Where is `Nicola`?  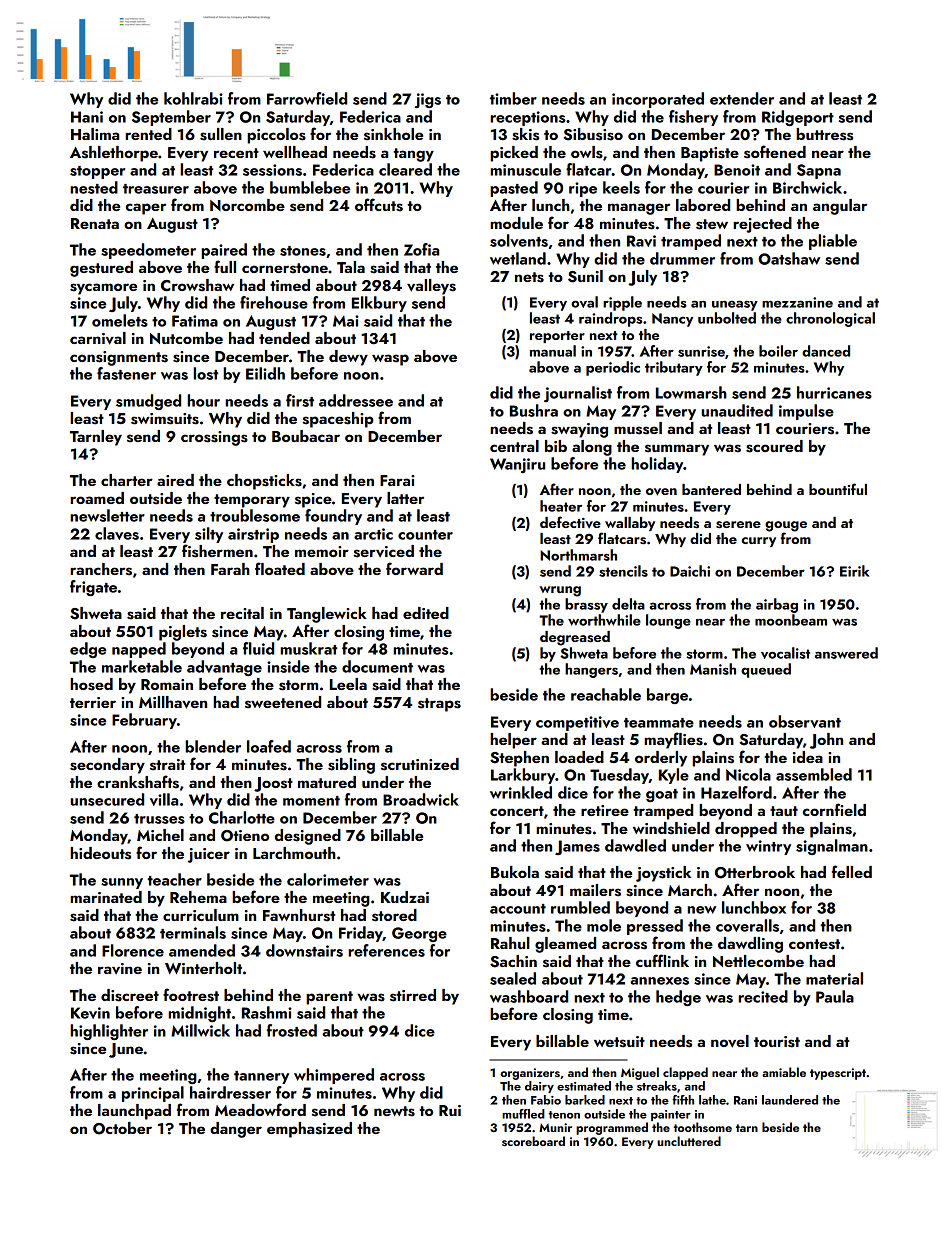
Nicola is located at coordinates (748, 774).
